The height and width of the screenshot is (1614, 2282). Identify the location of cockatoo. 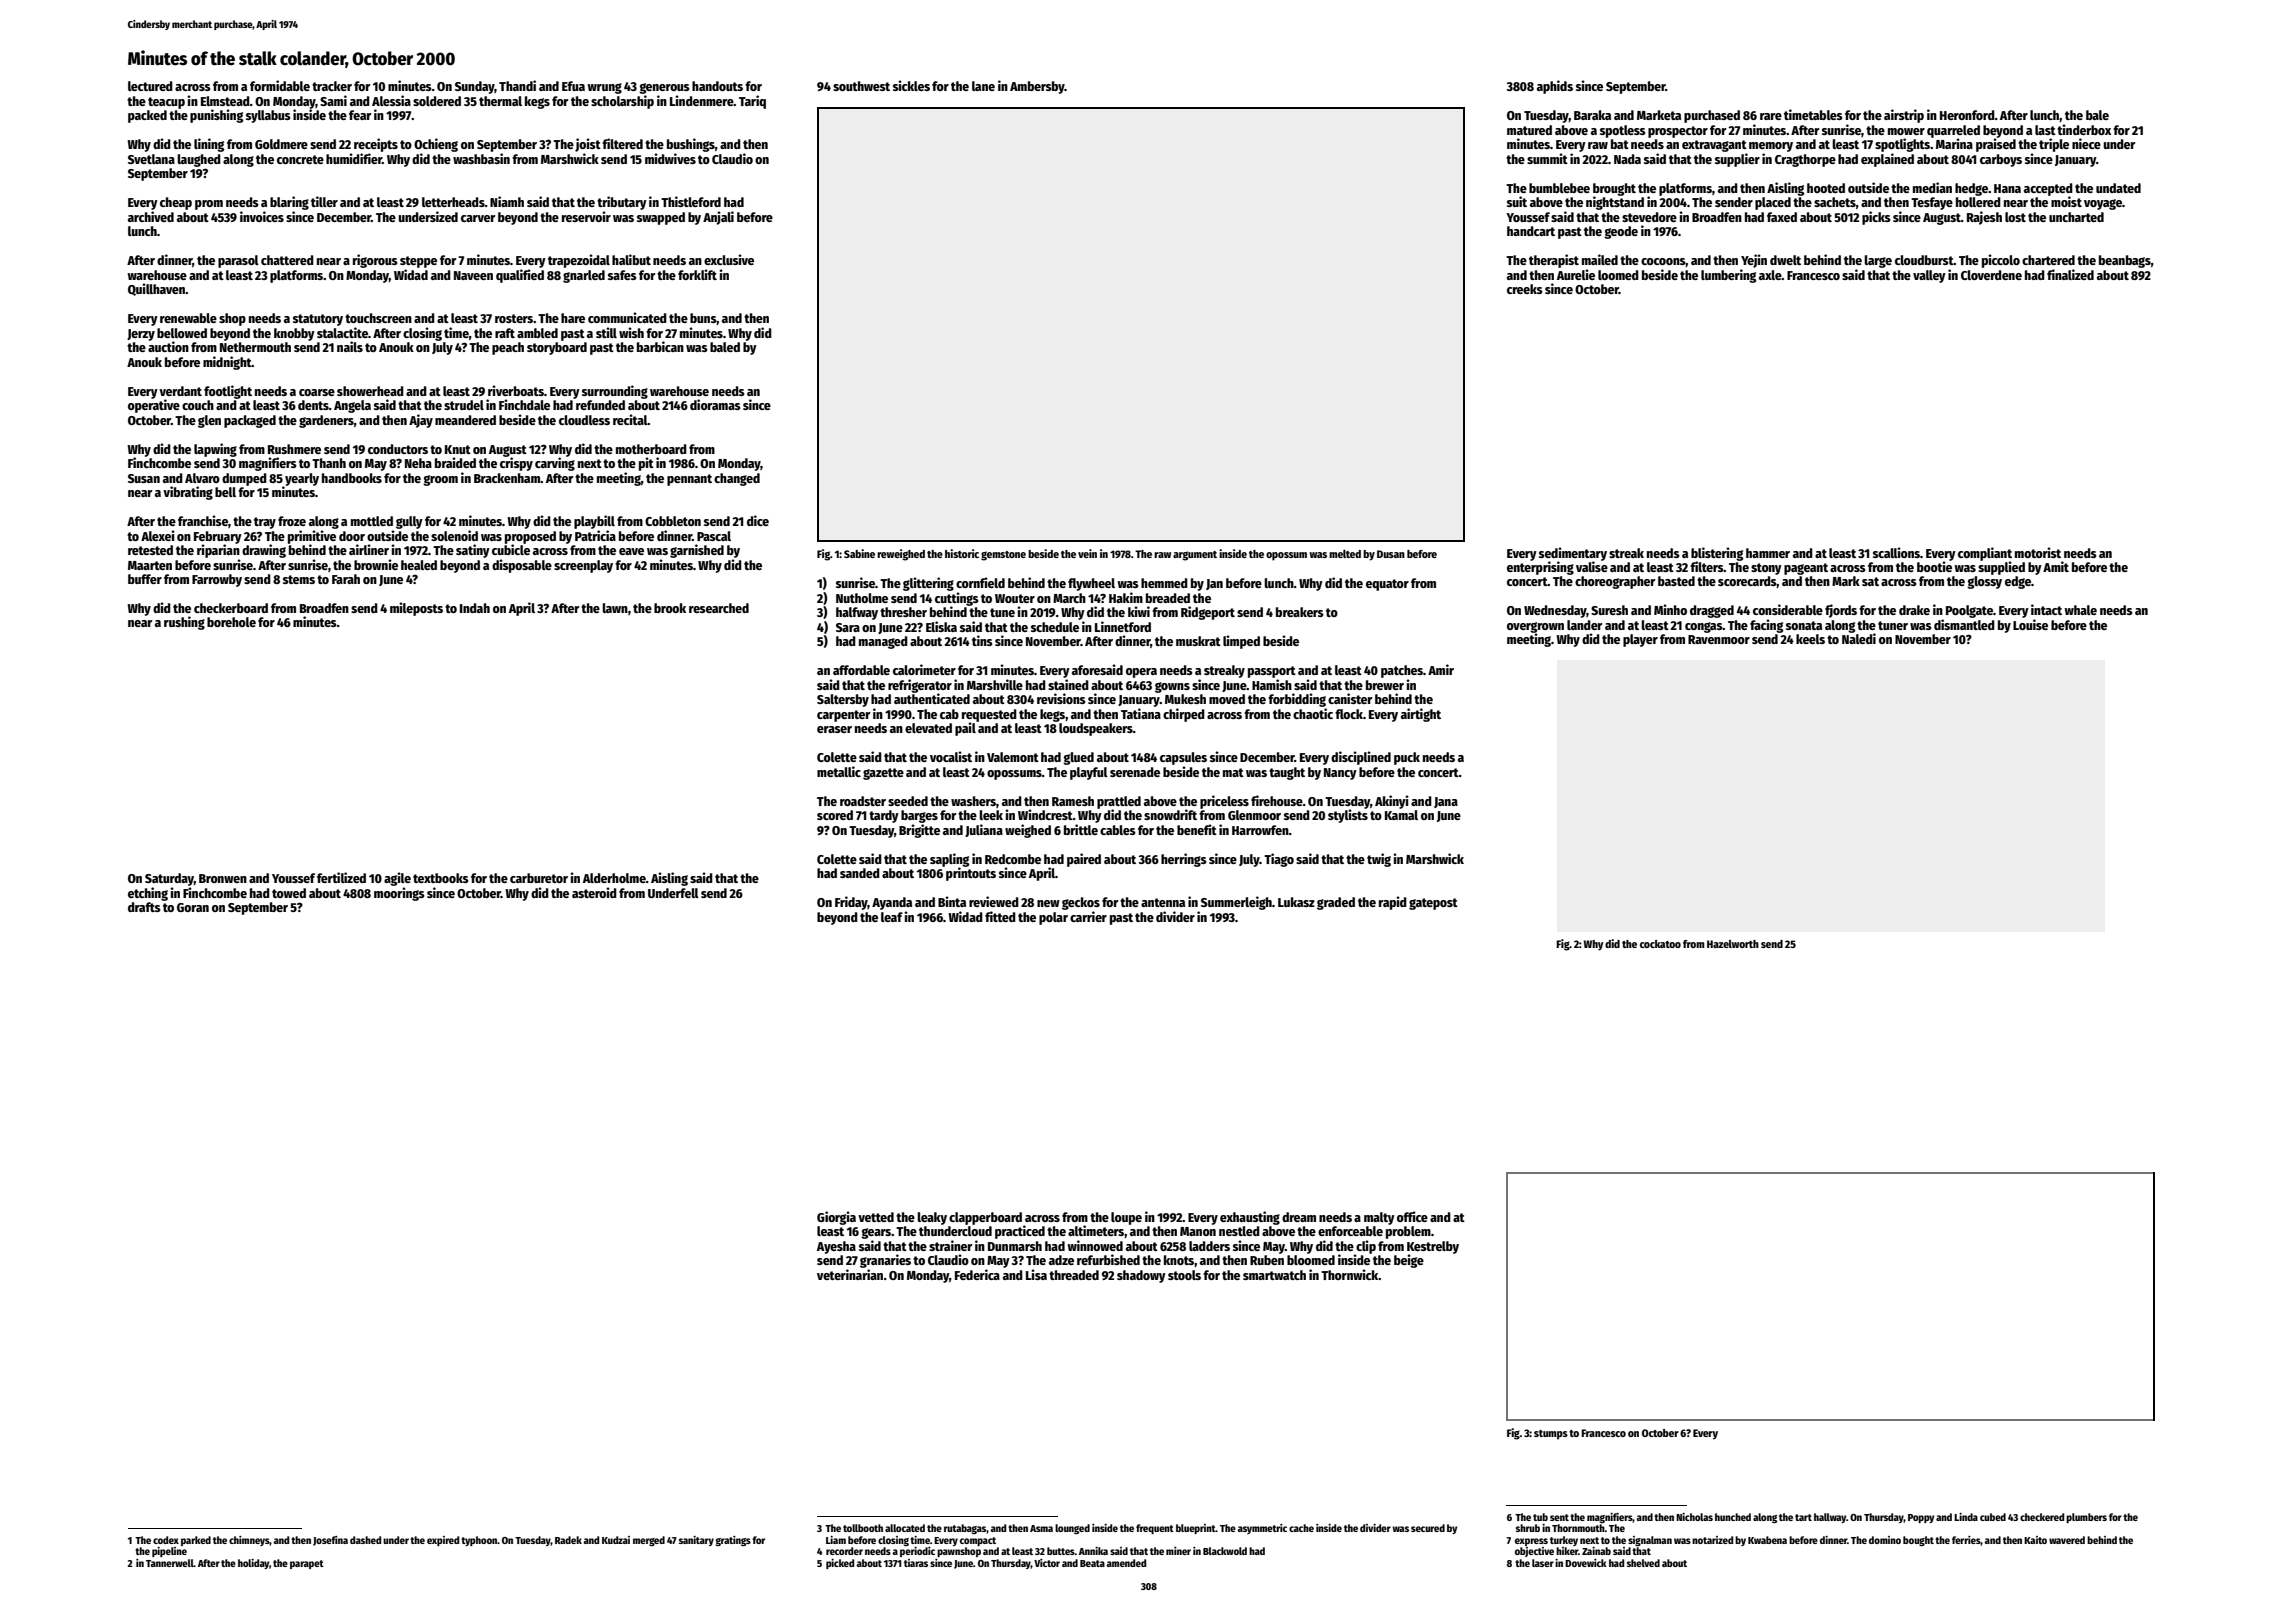
(1660, 944).
